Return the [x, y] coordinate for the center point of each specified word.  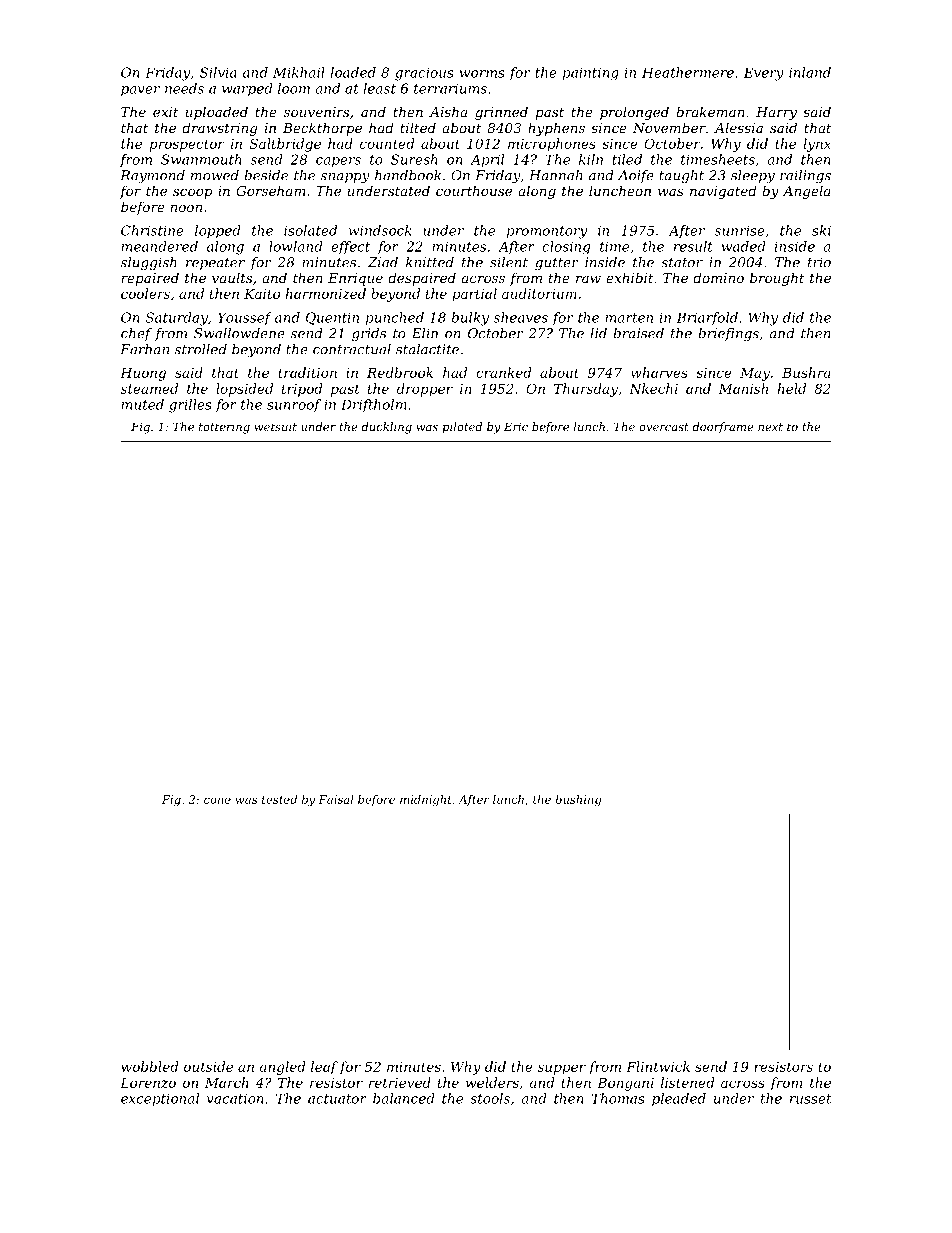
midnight [426, 801]
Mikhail [299, 72]
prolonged [634, 113]
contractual [352, 349]
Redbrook [400, 372]
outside [208, 1066]
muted [142, 404]
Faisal [336, 799]
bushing [578, 801]
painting [590, 74]
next [770, 427]
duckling [387, 428]
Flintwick [658, 1066]
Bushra [806, 372]
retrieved [400, 1082]
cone [217, 800]
